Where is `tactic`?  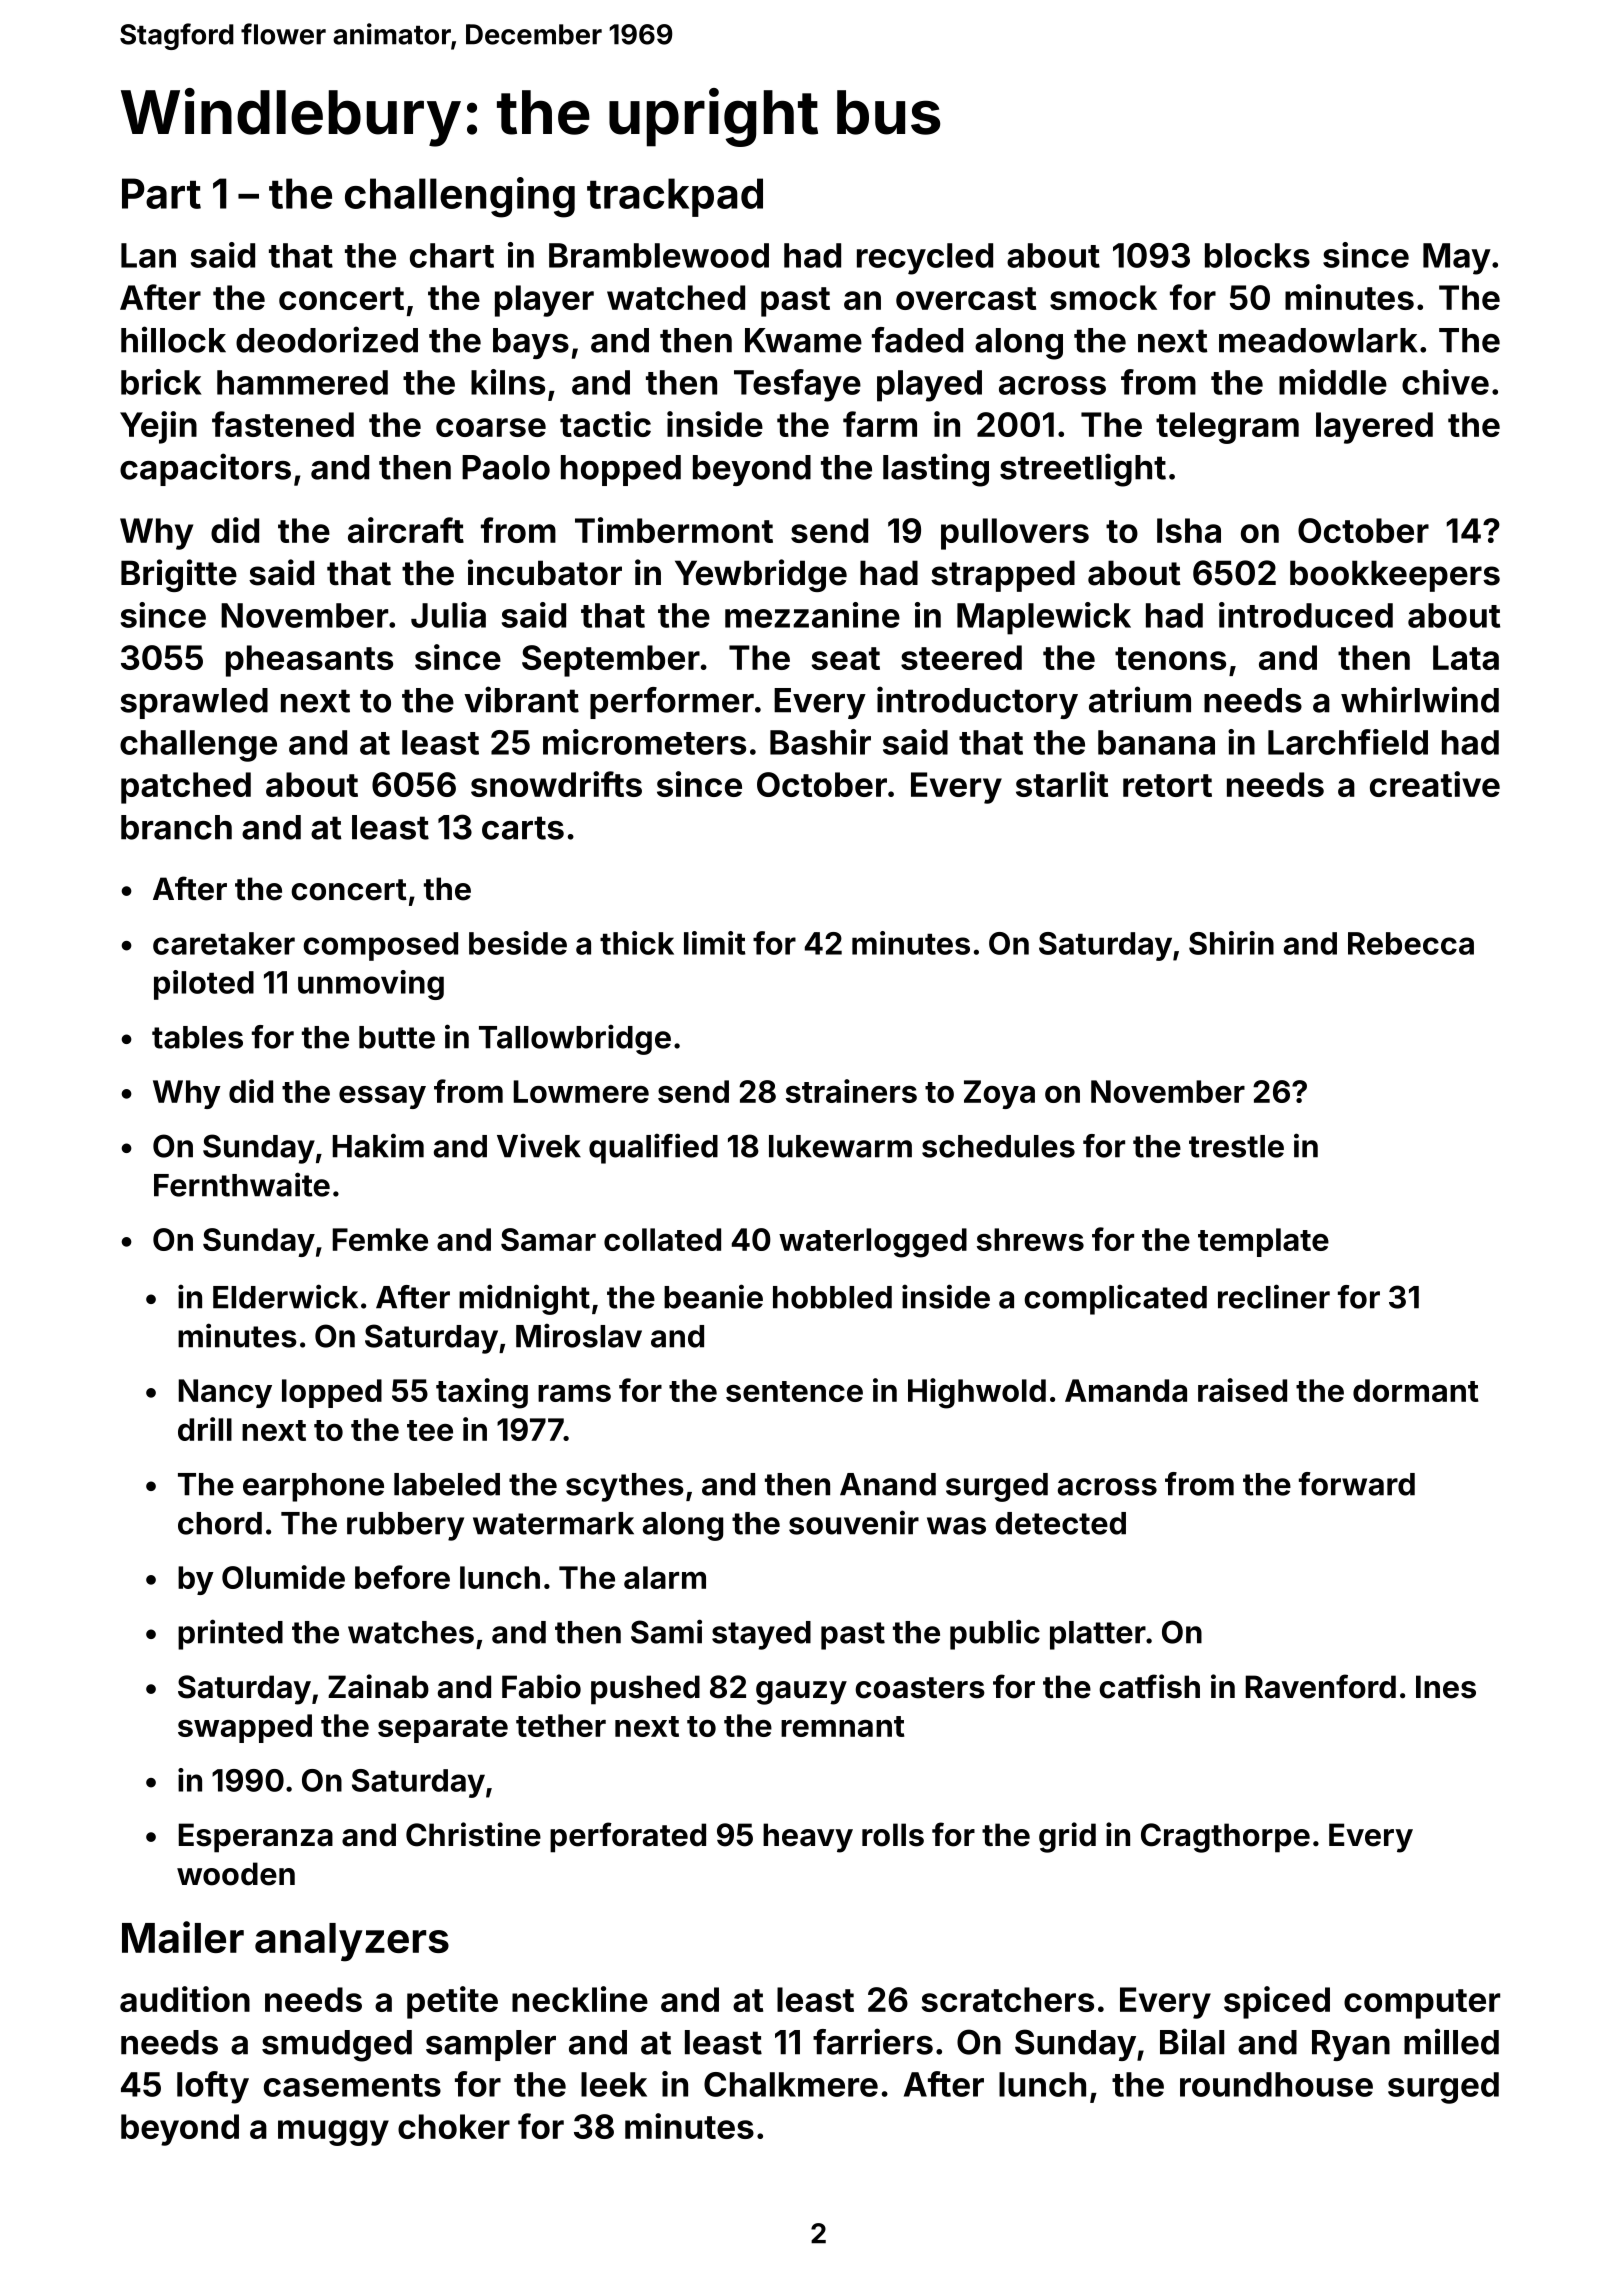
tactic is located at coordinates (605, 424).
